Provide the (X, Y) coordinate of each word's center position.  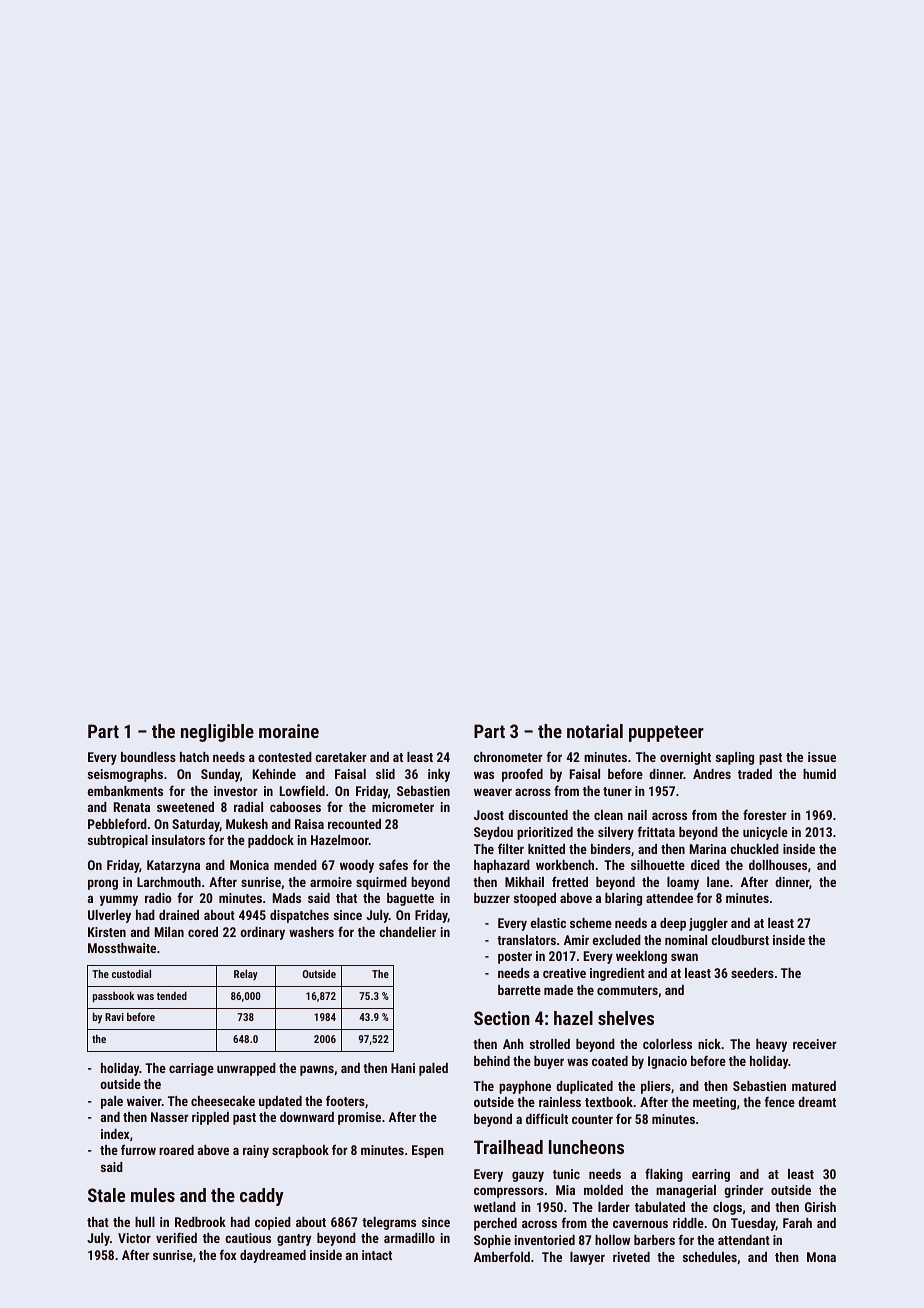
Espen (428, 1151)
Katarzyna (173, 866)
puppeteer (666, 733)
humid (819, 774)
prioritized (545, 833)
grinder (743, 1191)
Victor (134, 1238)
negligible (217, 733)
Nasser (169, 1117)
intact (377, 1255)
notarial (595, 731)
